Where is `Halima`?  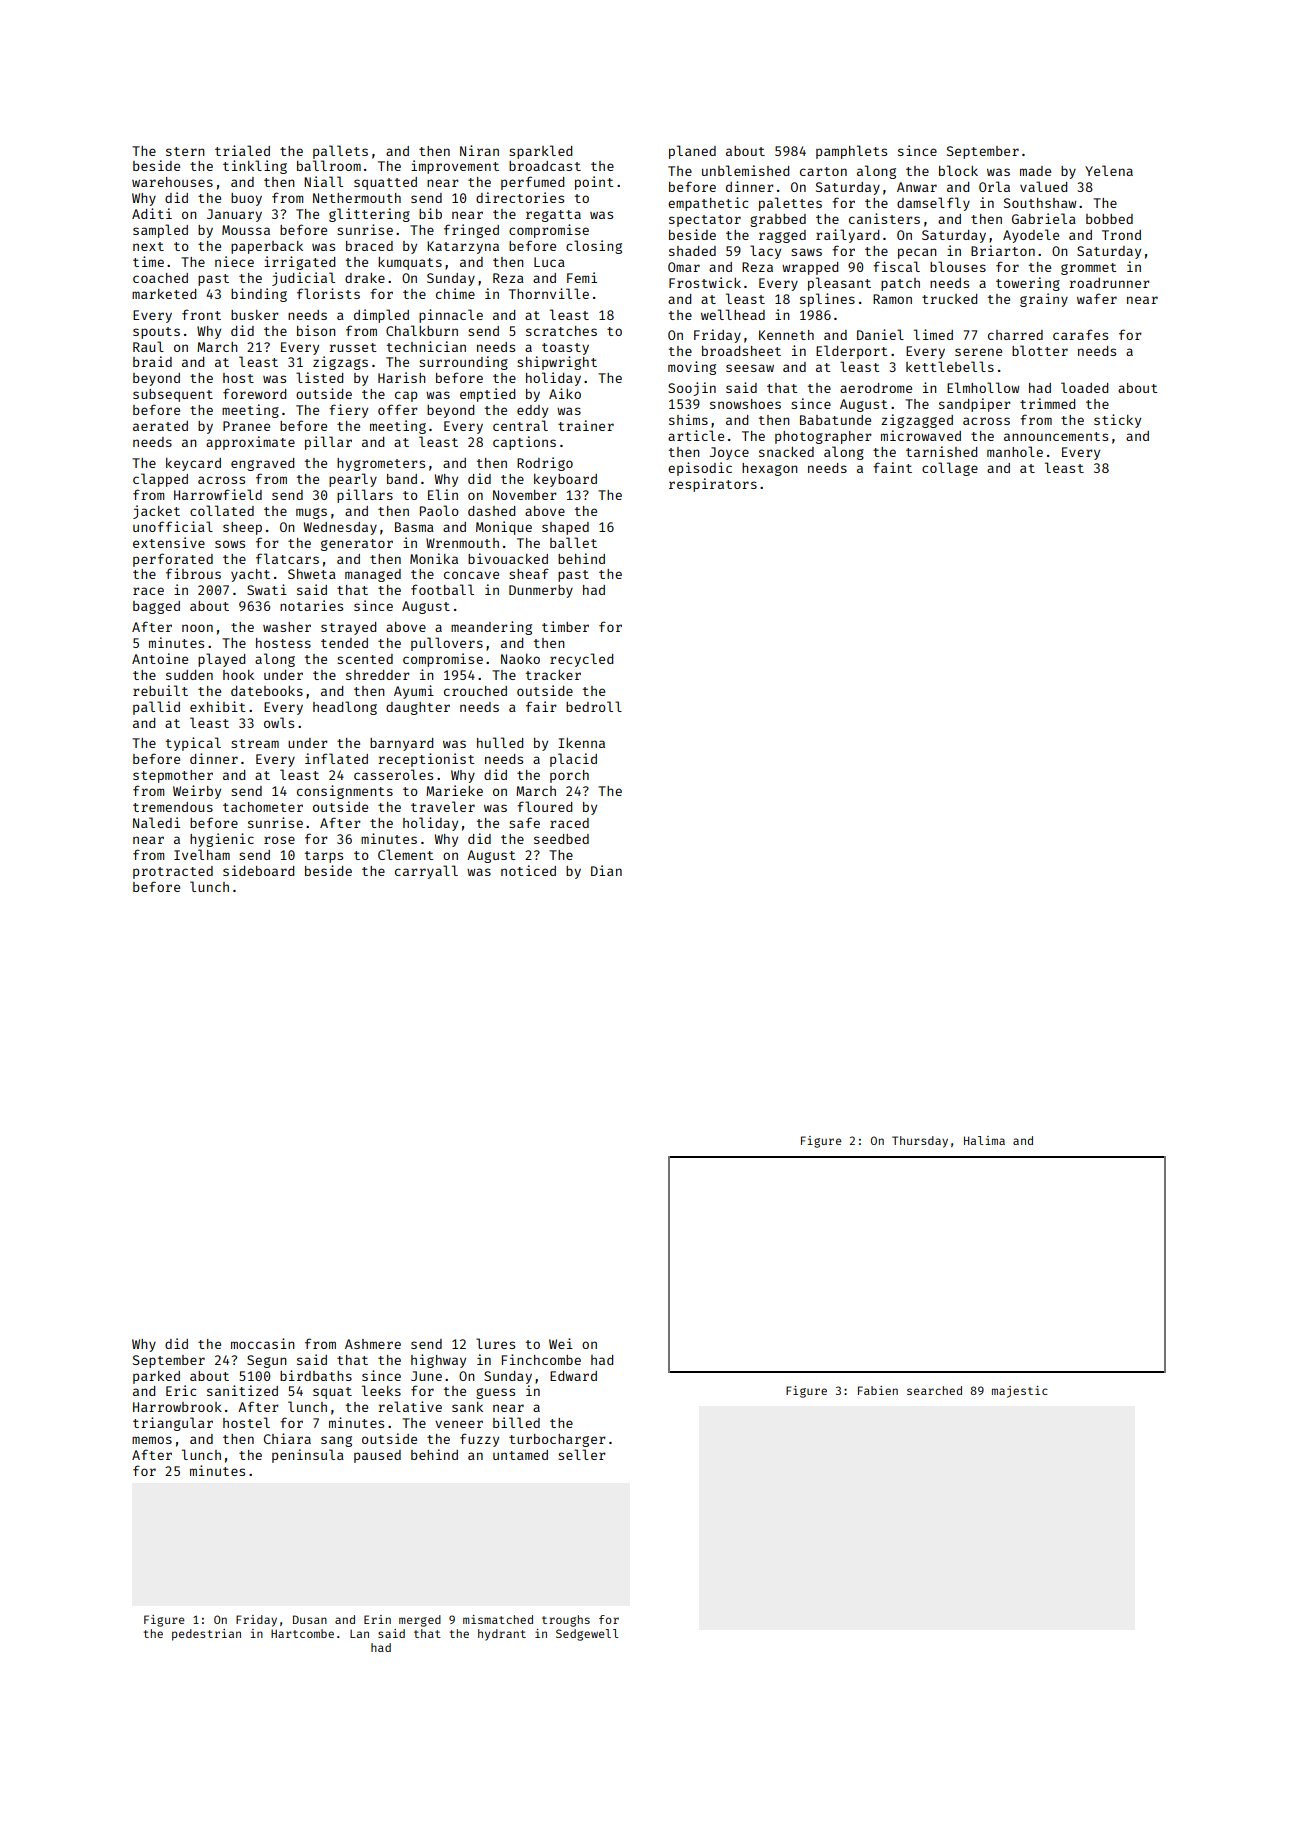
Halima is located at coordinates (984, 1140).
